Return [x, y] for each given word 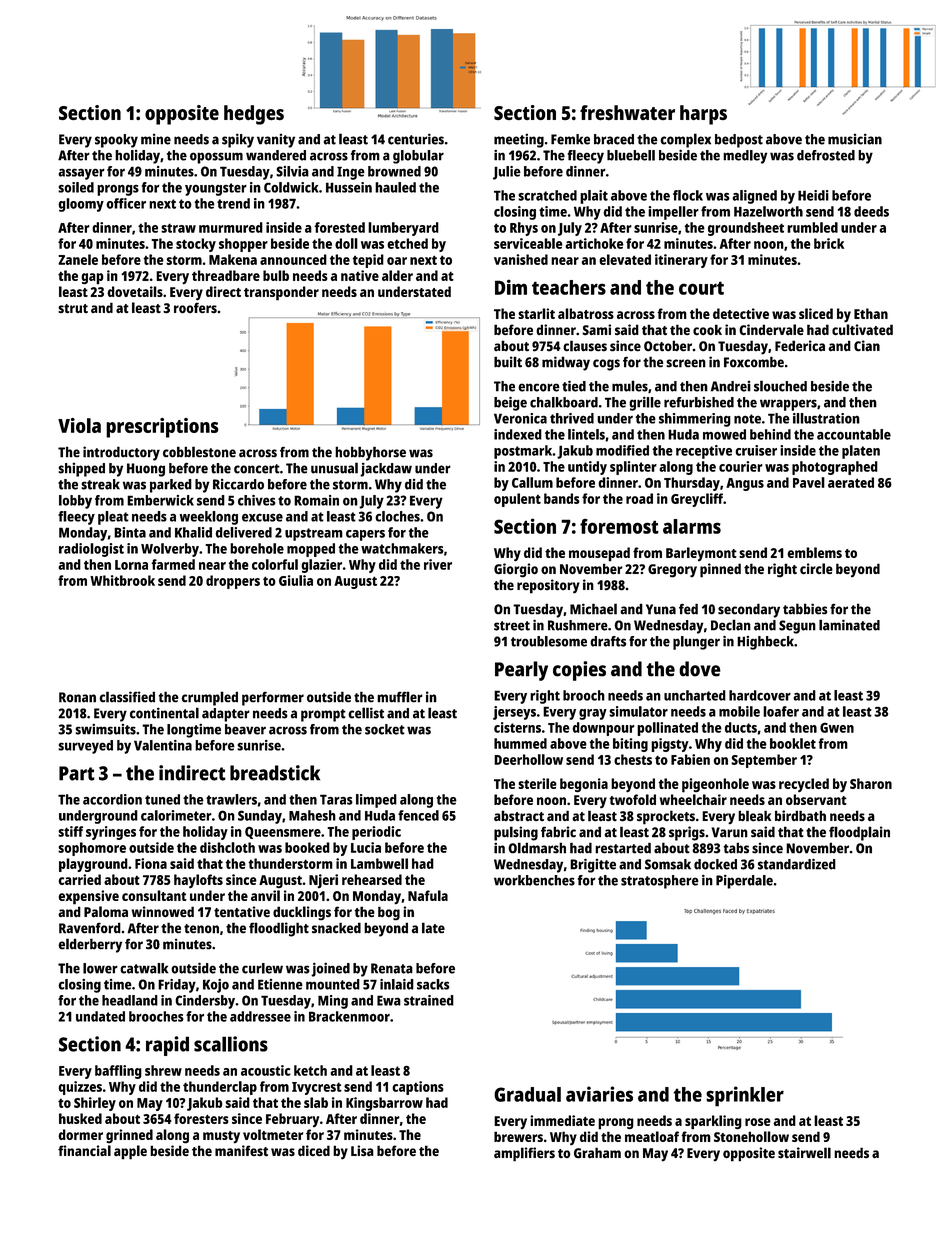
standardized [797, 864]
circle [816, 568]
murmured [231, 227]
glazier [321, 566]
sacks [433, 984]
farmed [173, 564]
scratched [547, 195]
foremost [619, 526]
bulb [276, 275]
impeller [673, 213]
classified [127, 697]
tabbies [805, 609]
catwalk [144, 968]
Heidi [813, 195]
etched [407, 243]
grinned [129, 1136]
